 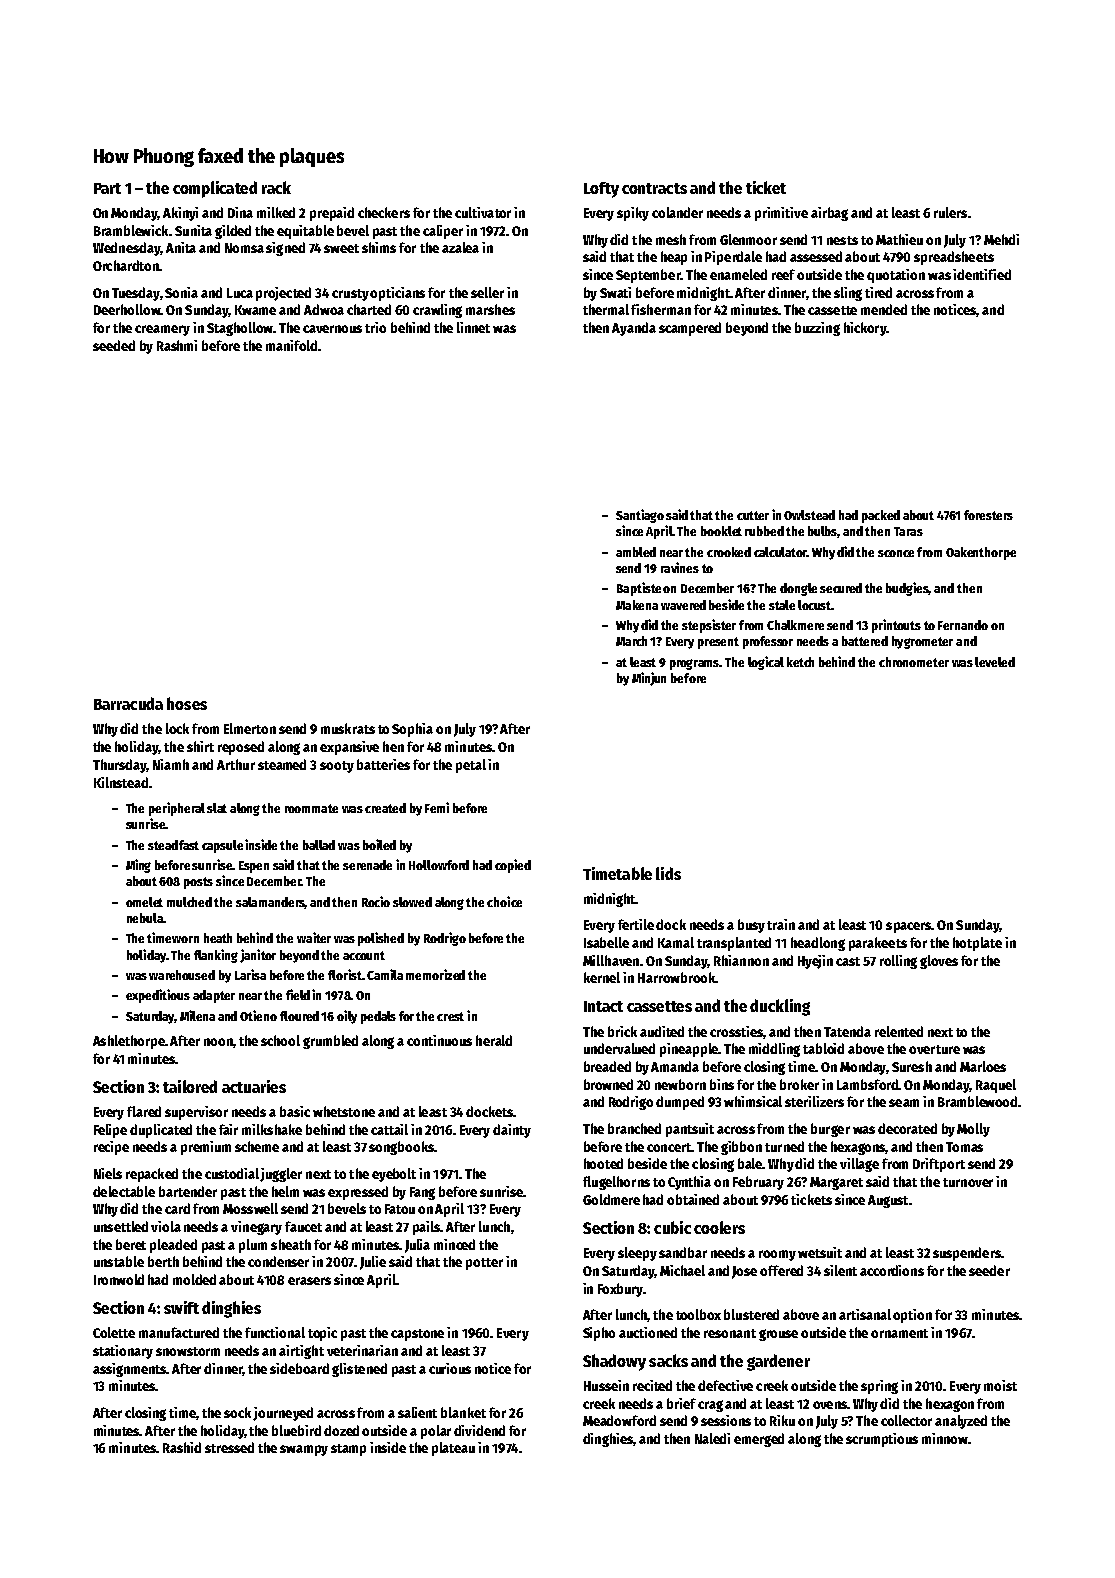 What do you see at coordinates (977, 944) in the document?
I see `hotplate` at bounding box center [977, 944].
